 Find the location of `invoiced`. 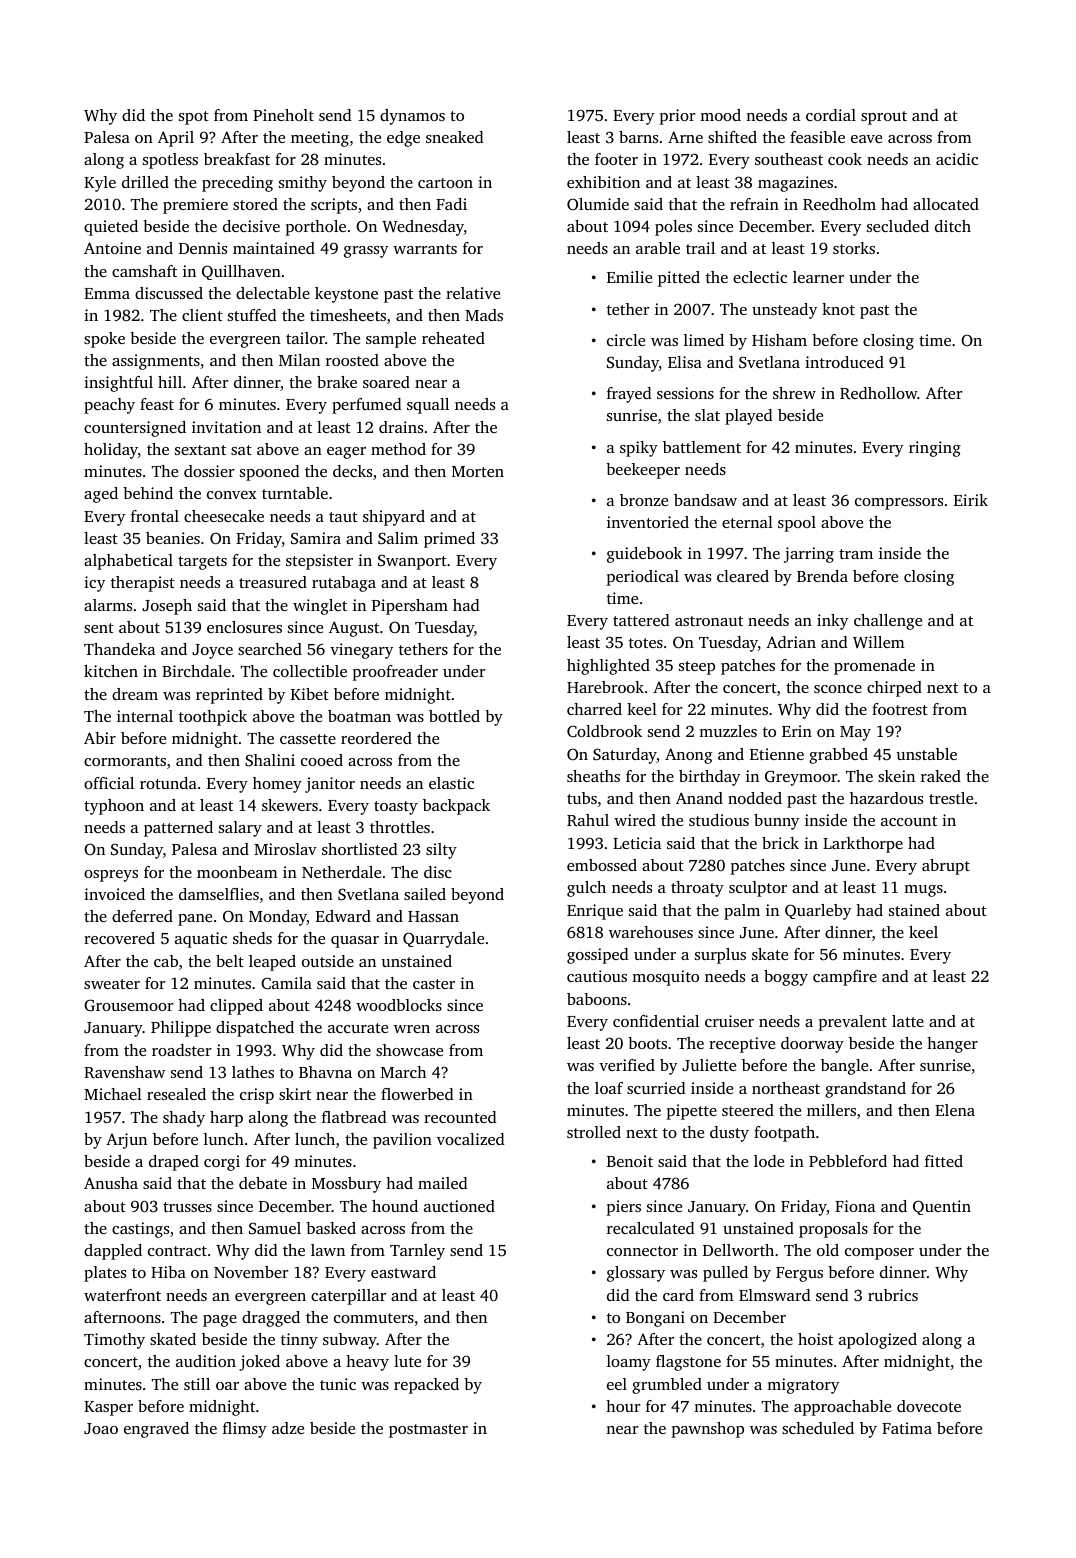

invoiced is located at coordinates (114, 894).
